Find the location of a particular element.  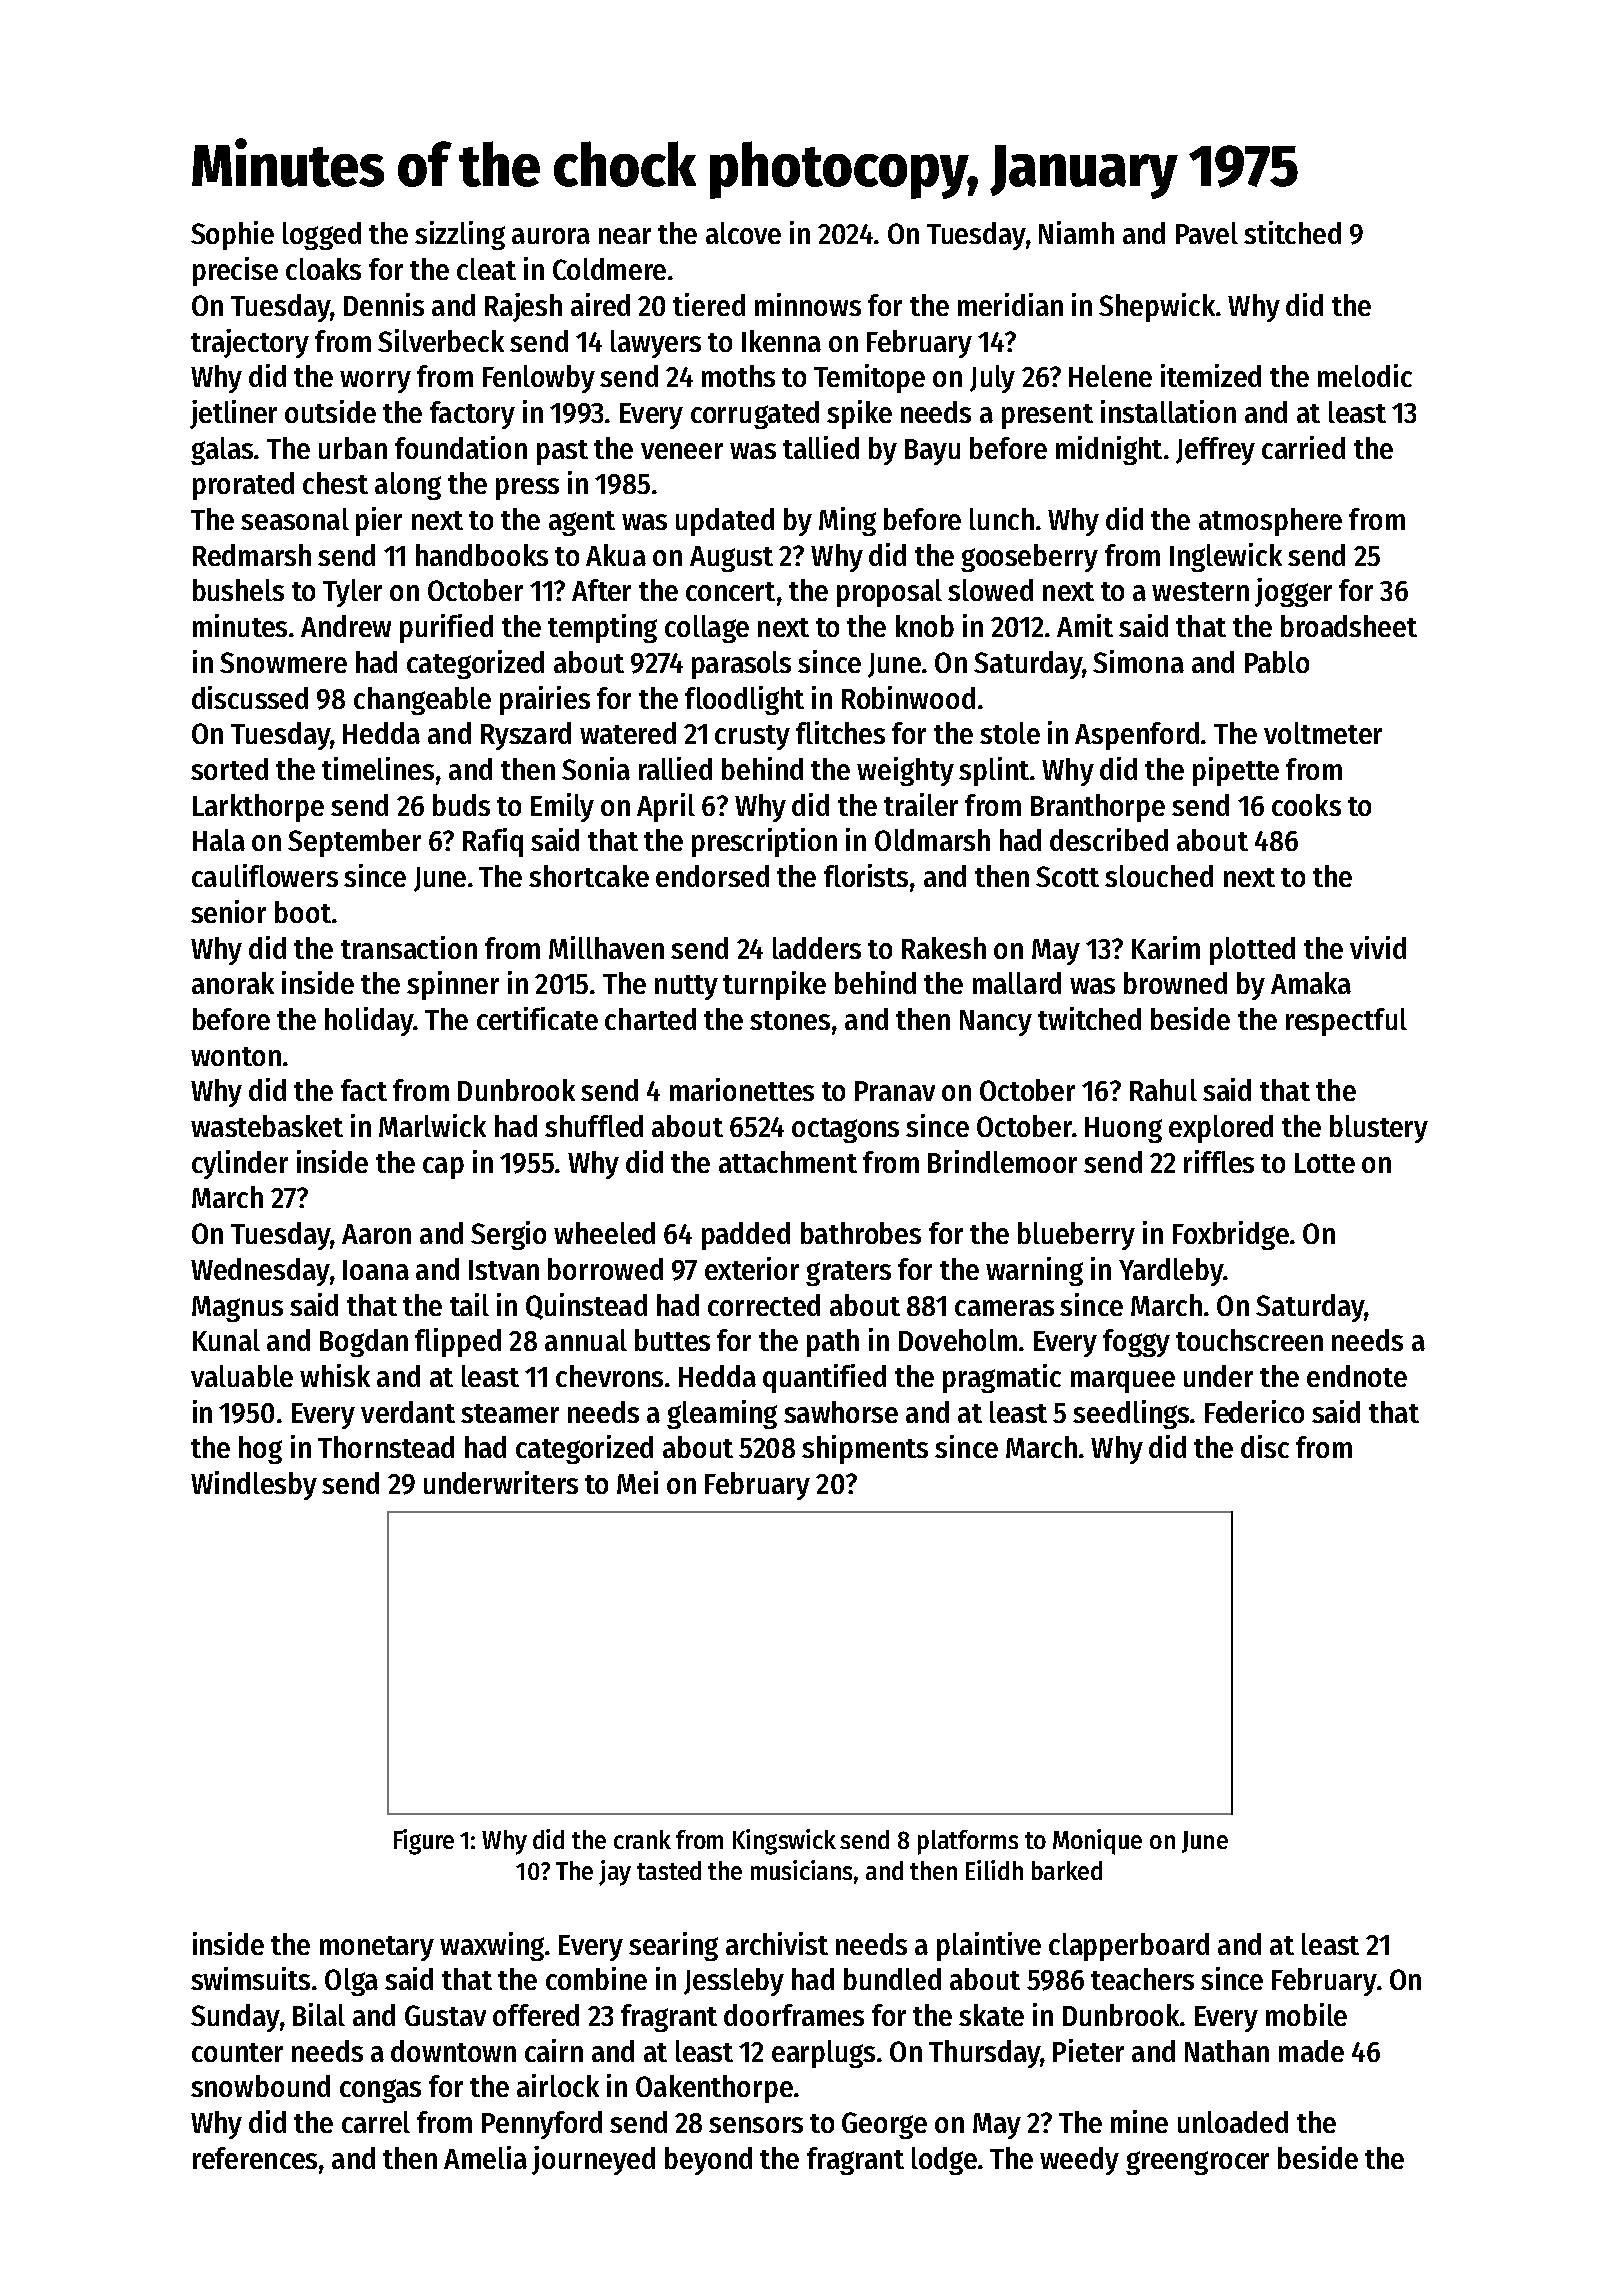

Monique is located at coordinates (1097, 1842).
